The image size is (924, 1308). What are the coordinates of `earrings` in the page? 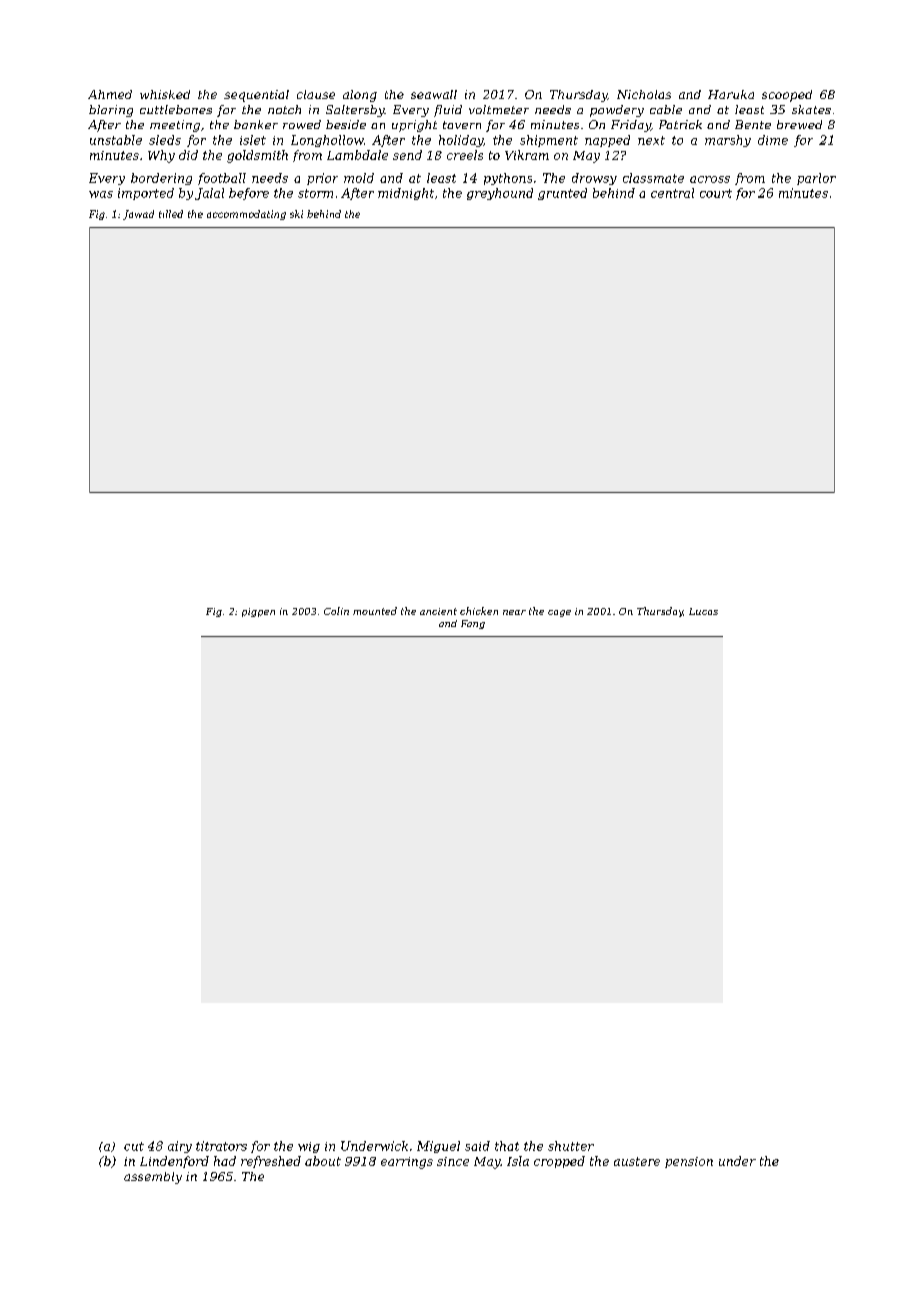 It's located at (407, 1163).
